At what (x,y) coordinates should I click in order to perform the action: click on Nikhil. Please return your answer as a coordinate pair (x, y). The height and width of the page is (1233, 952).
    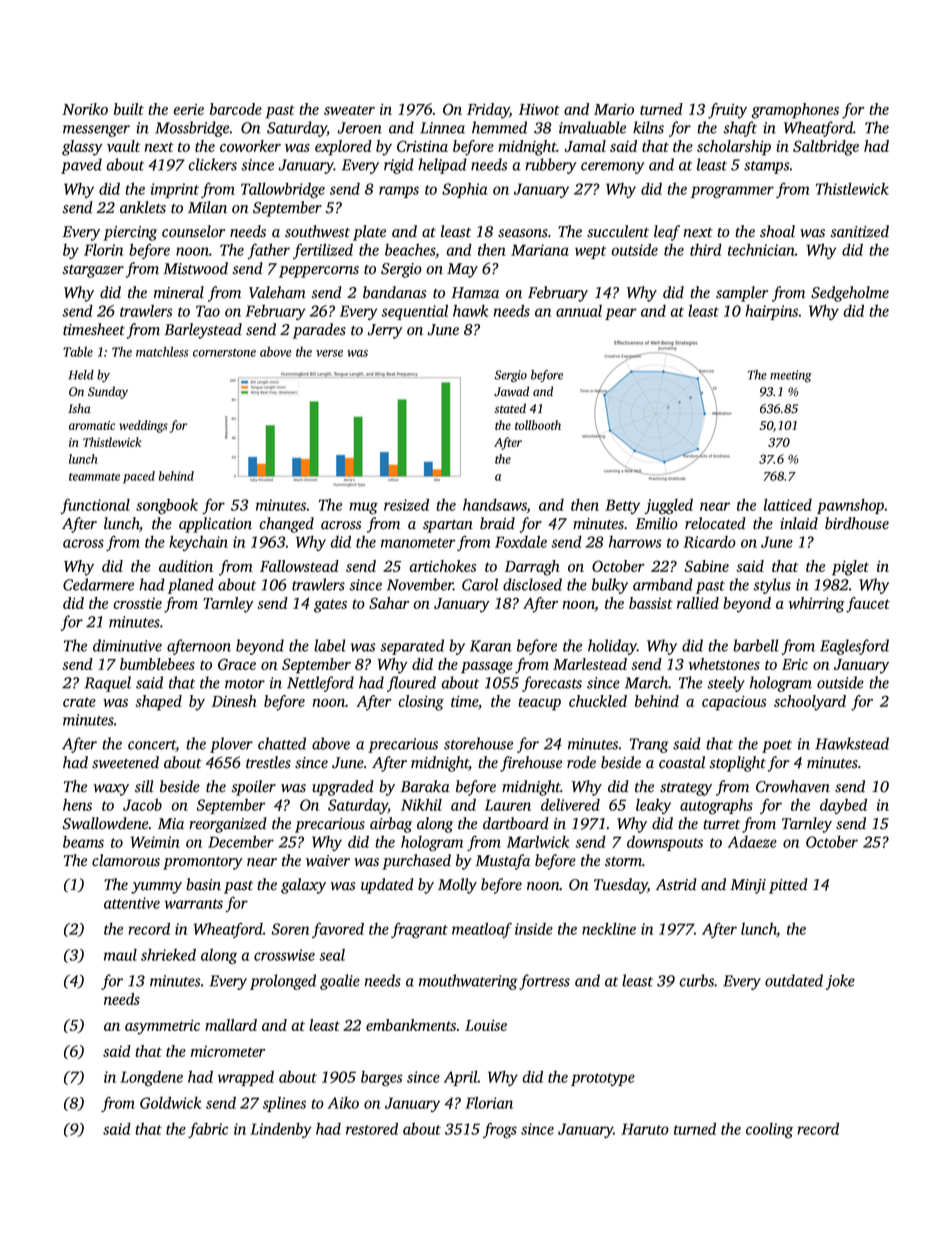
    Looking at the image, I should click on (421, 805).
